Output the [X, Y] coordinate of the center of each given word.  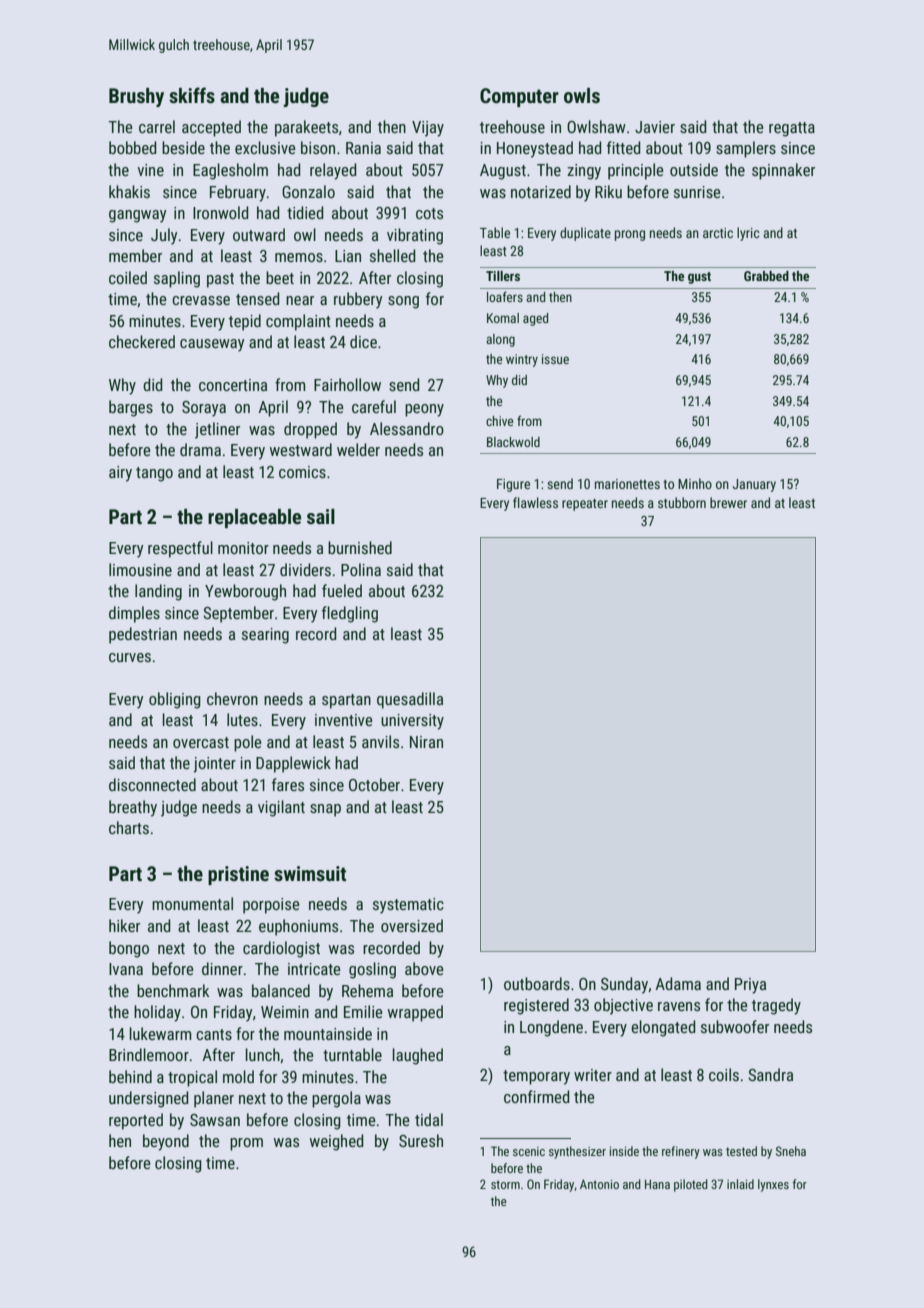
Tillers [503, 276]
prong [630, 235]
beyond [166, 1142]
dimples [134, 614]
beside [183, 147]
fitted [623, 147]
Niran [426, 742]
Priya [750, 986]
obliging [175, 700]
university [412, 722]
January [754, 485]
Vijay [428, 129]
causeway [212, 345]
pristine [238, 875]
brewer [728, 502]
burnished [360, 547]
